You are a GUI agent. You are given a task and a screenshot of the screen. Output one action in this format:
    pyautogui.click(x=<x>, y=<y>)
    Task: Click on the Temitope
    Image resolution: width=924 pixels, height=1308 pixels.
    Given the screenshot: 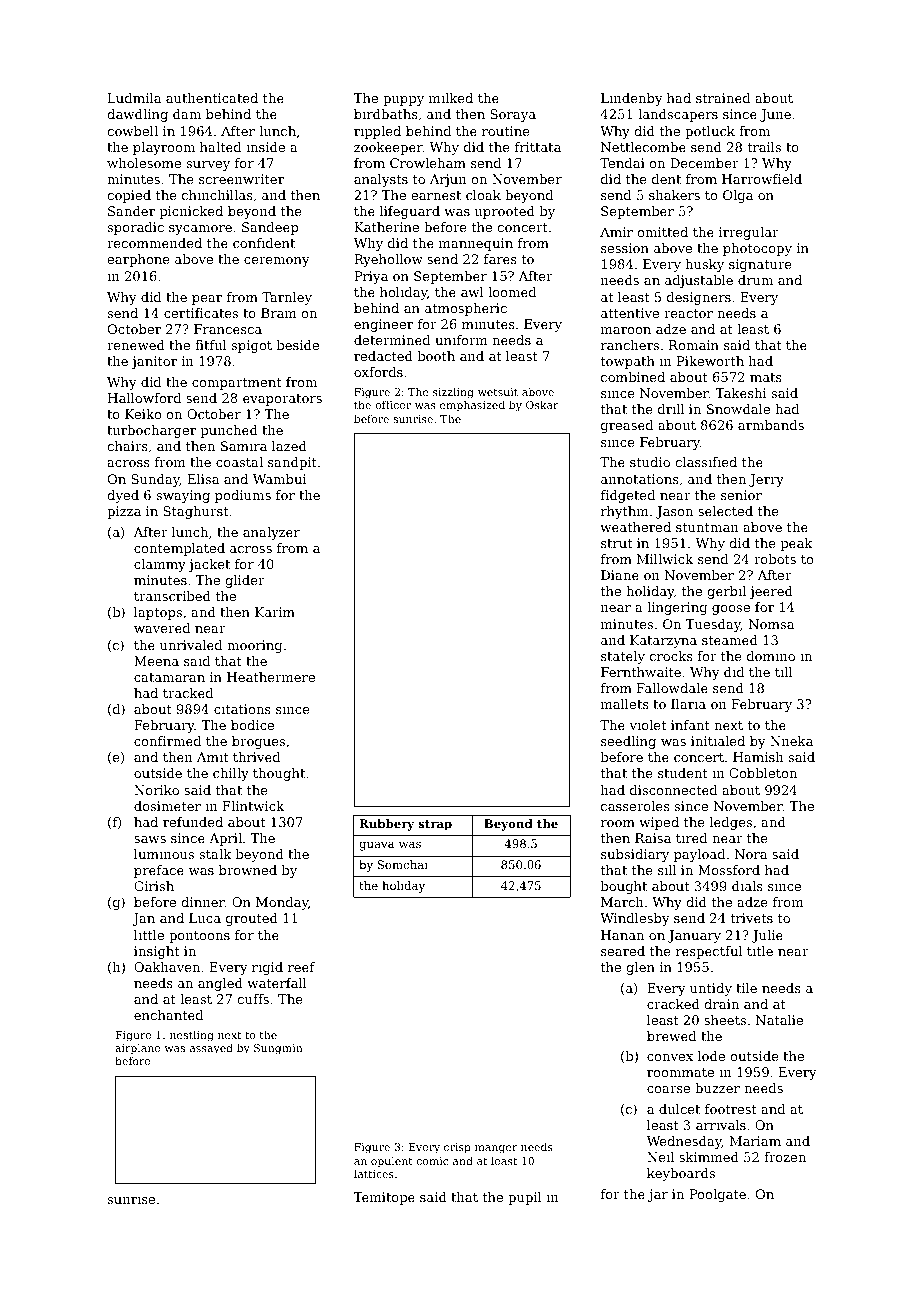 What is the action you would take?
    pyautogui.click(x=384, y=1198)
